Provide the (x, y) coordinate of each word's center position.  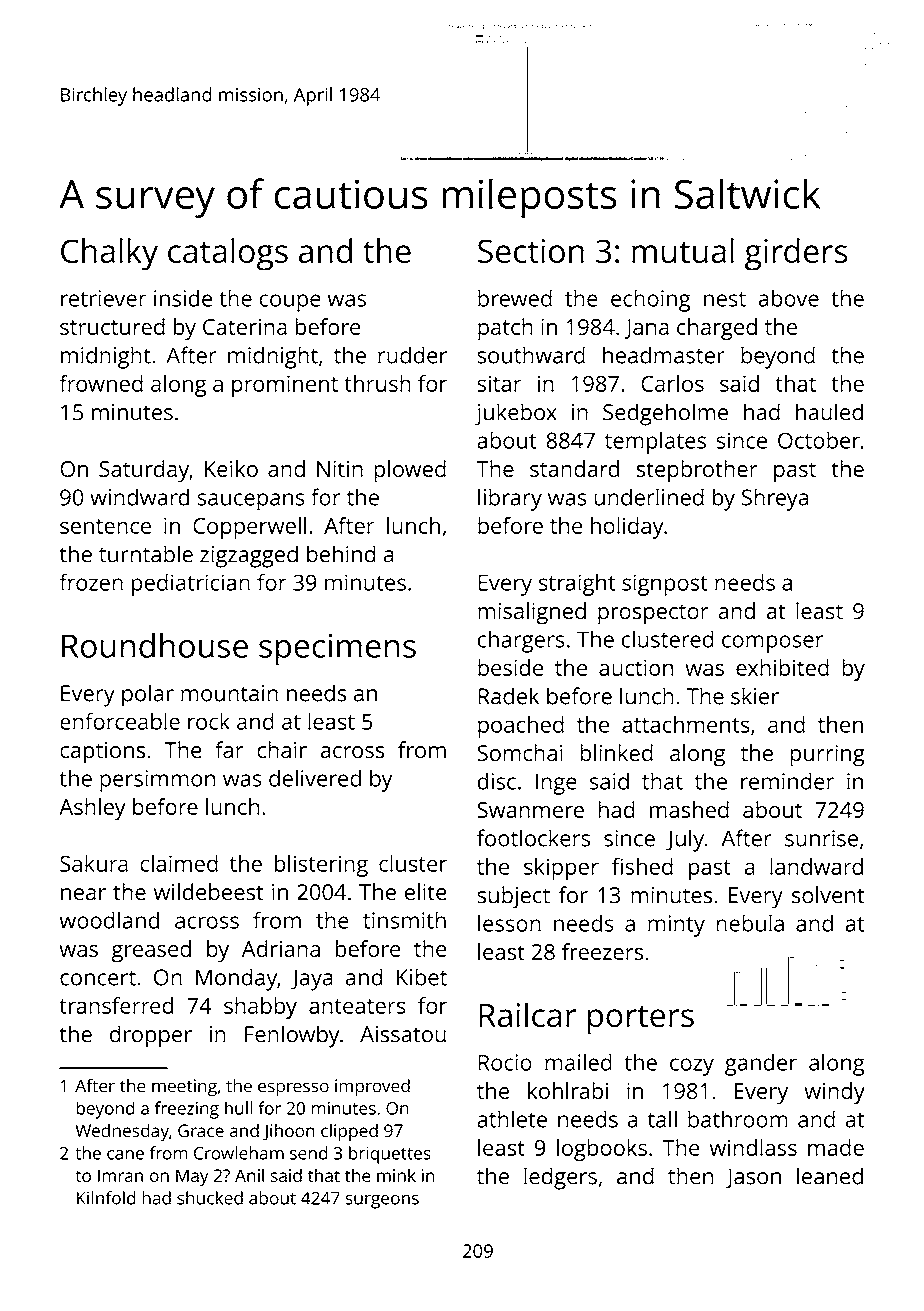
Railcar (528, 1015)
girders (796, 254)
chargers (521, 641)
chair (282, 749)
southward (531, 355)
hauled (829, 412)
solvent (828, 894)
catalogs (228, 254)
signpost (665, 585)
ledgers (560, 1178)
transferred (116, 1005)
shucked (210, 1198)
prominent (285, 386)
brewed (515, 298)
